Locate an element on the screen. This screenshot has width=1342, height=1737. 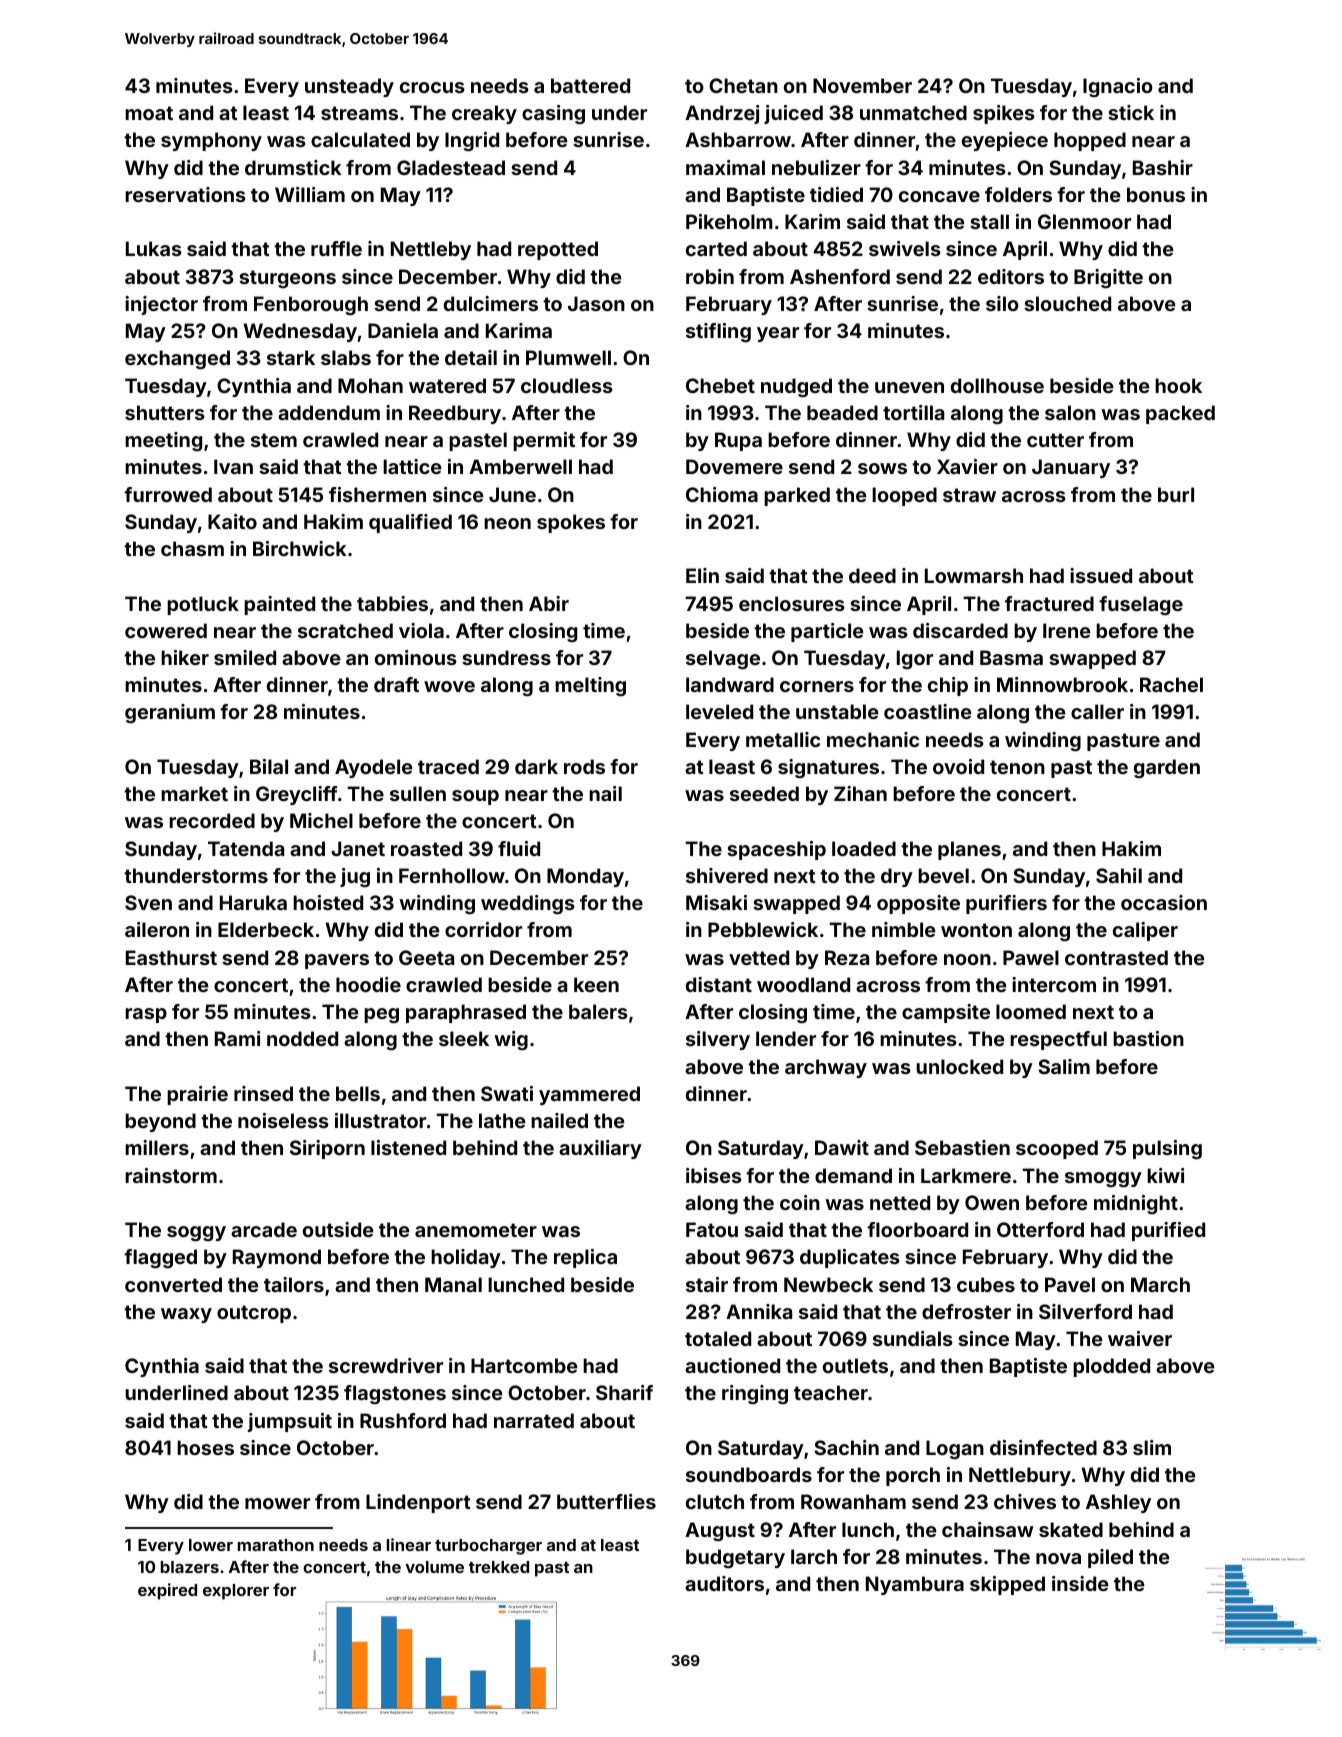
concave is located at coordinates (939, 196).
